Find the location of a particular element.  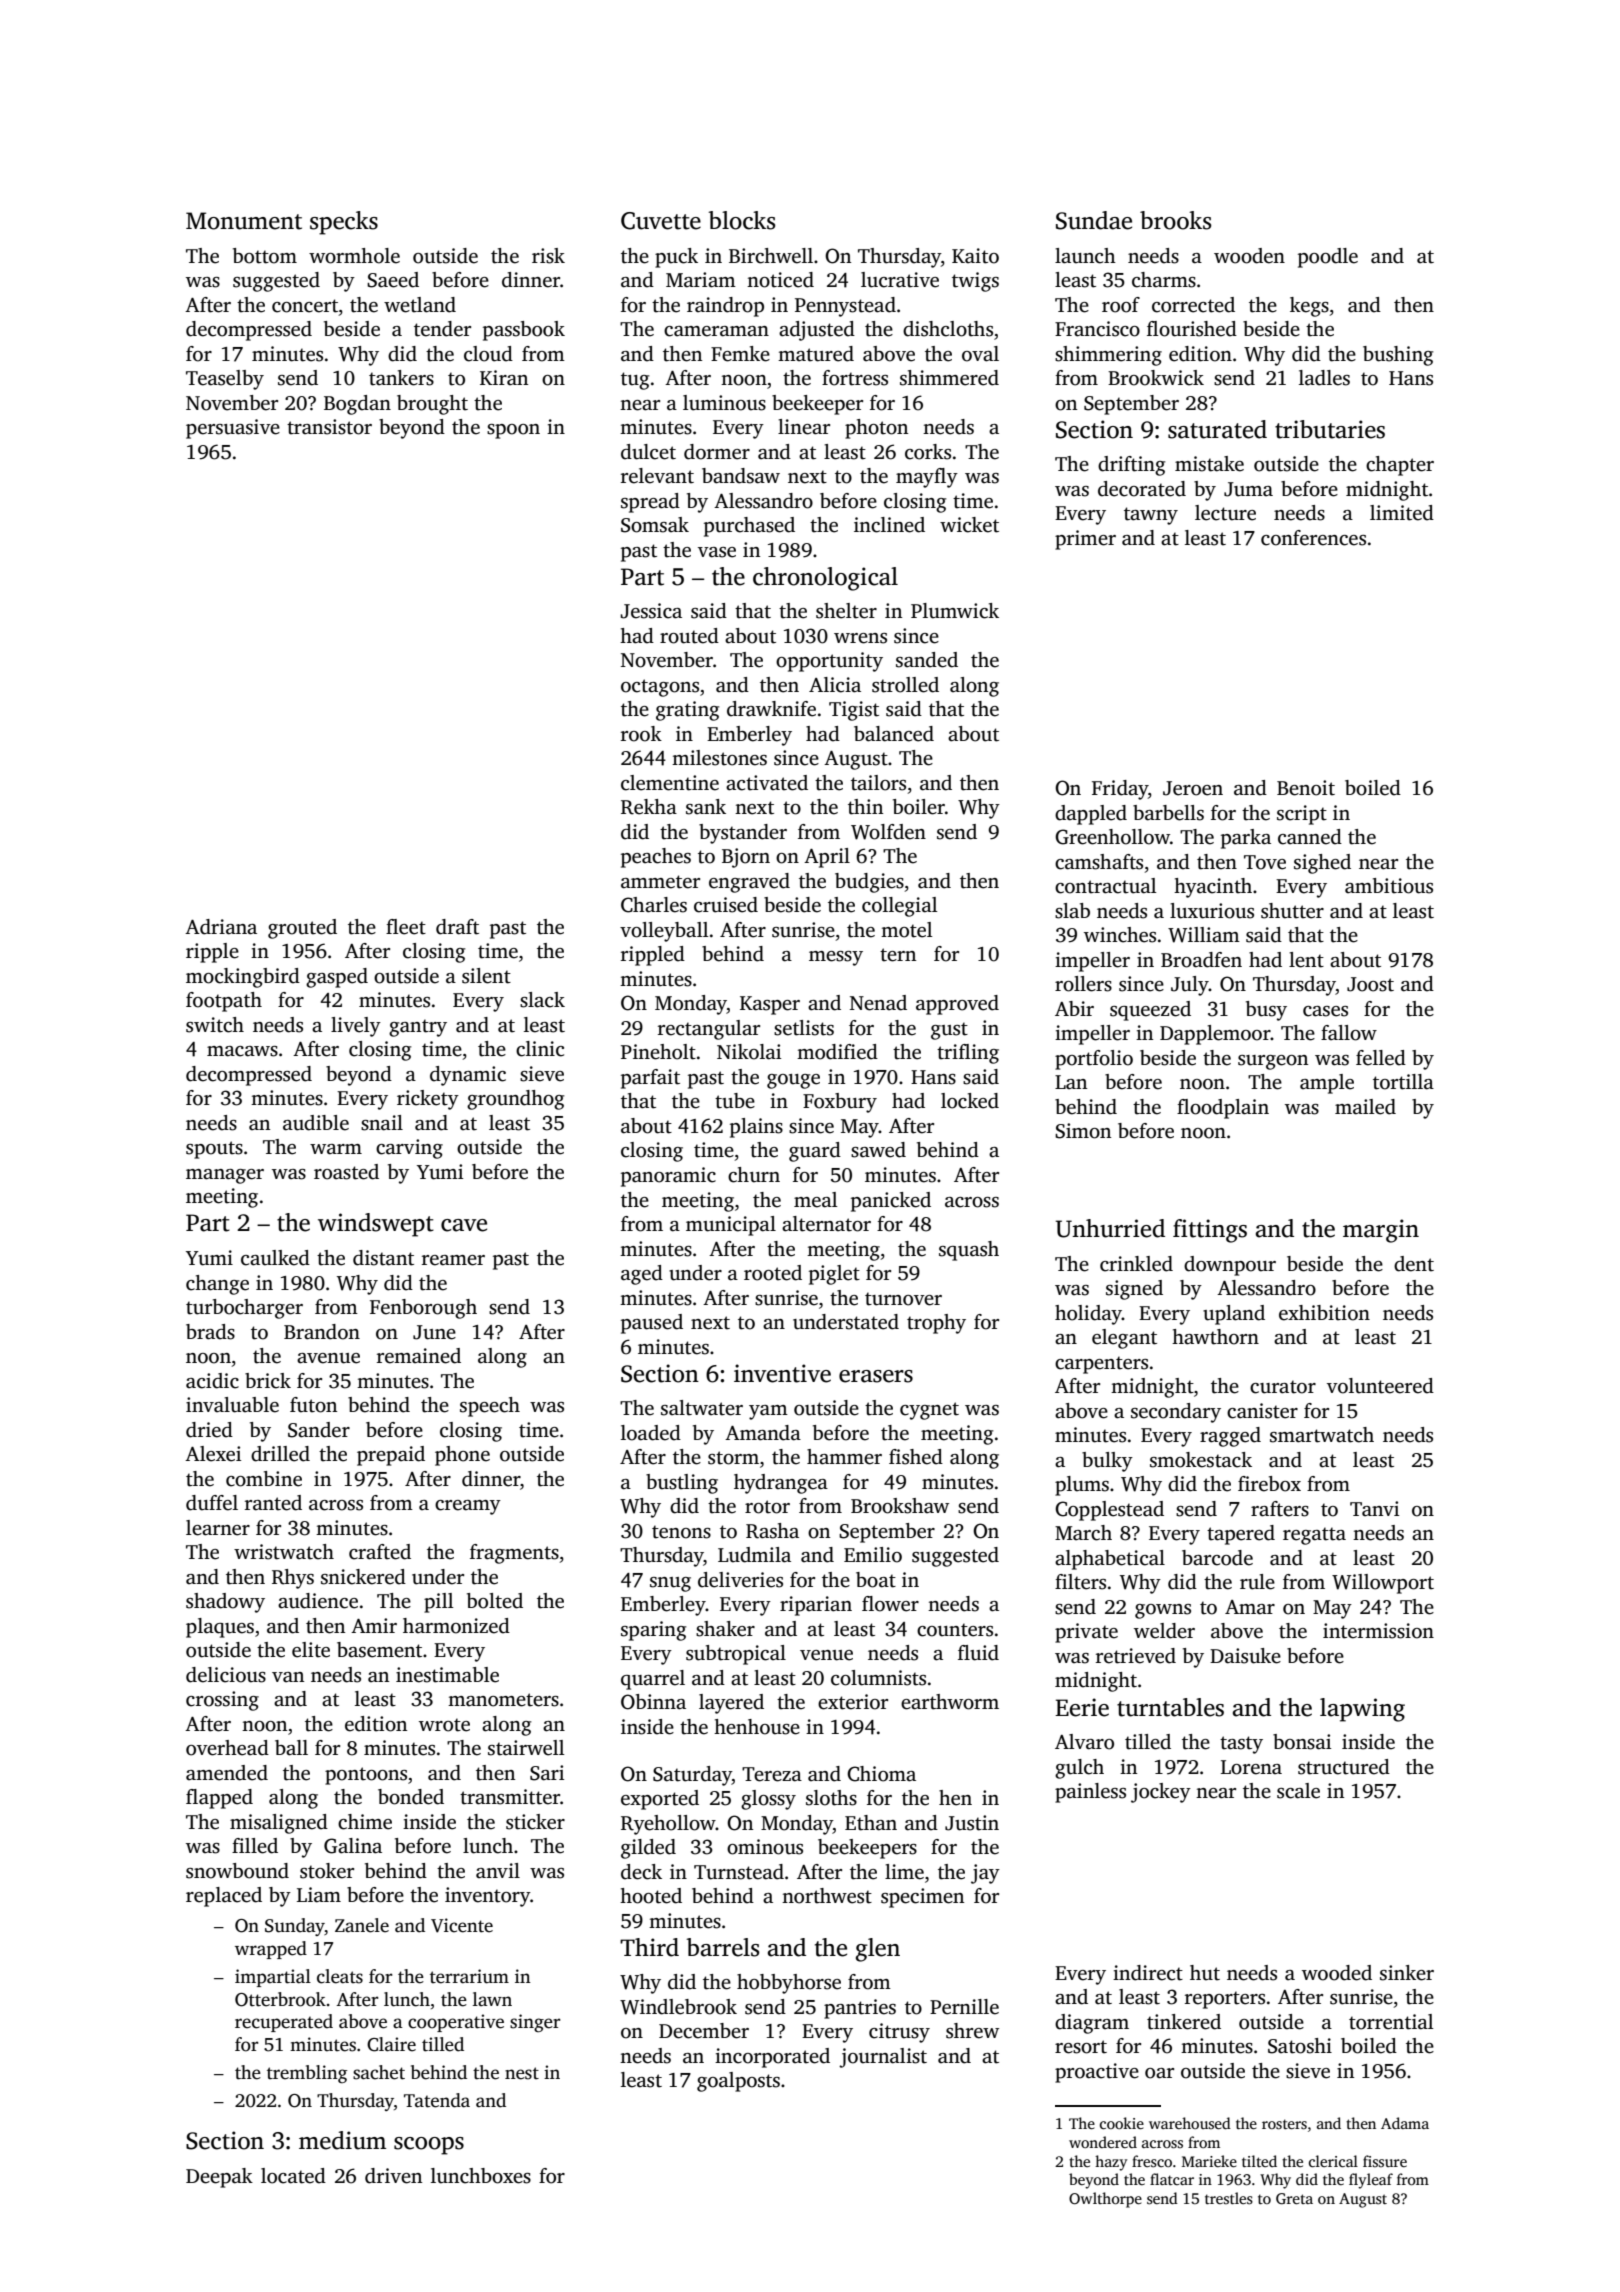

wicket is located at coordinates (969, 525).
